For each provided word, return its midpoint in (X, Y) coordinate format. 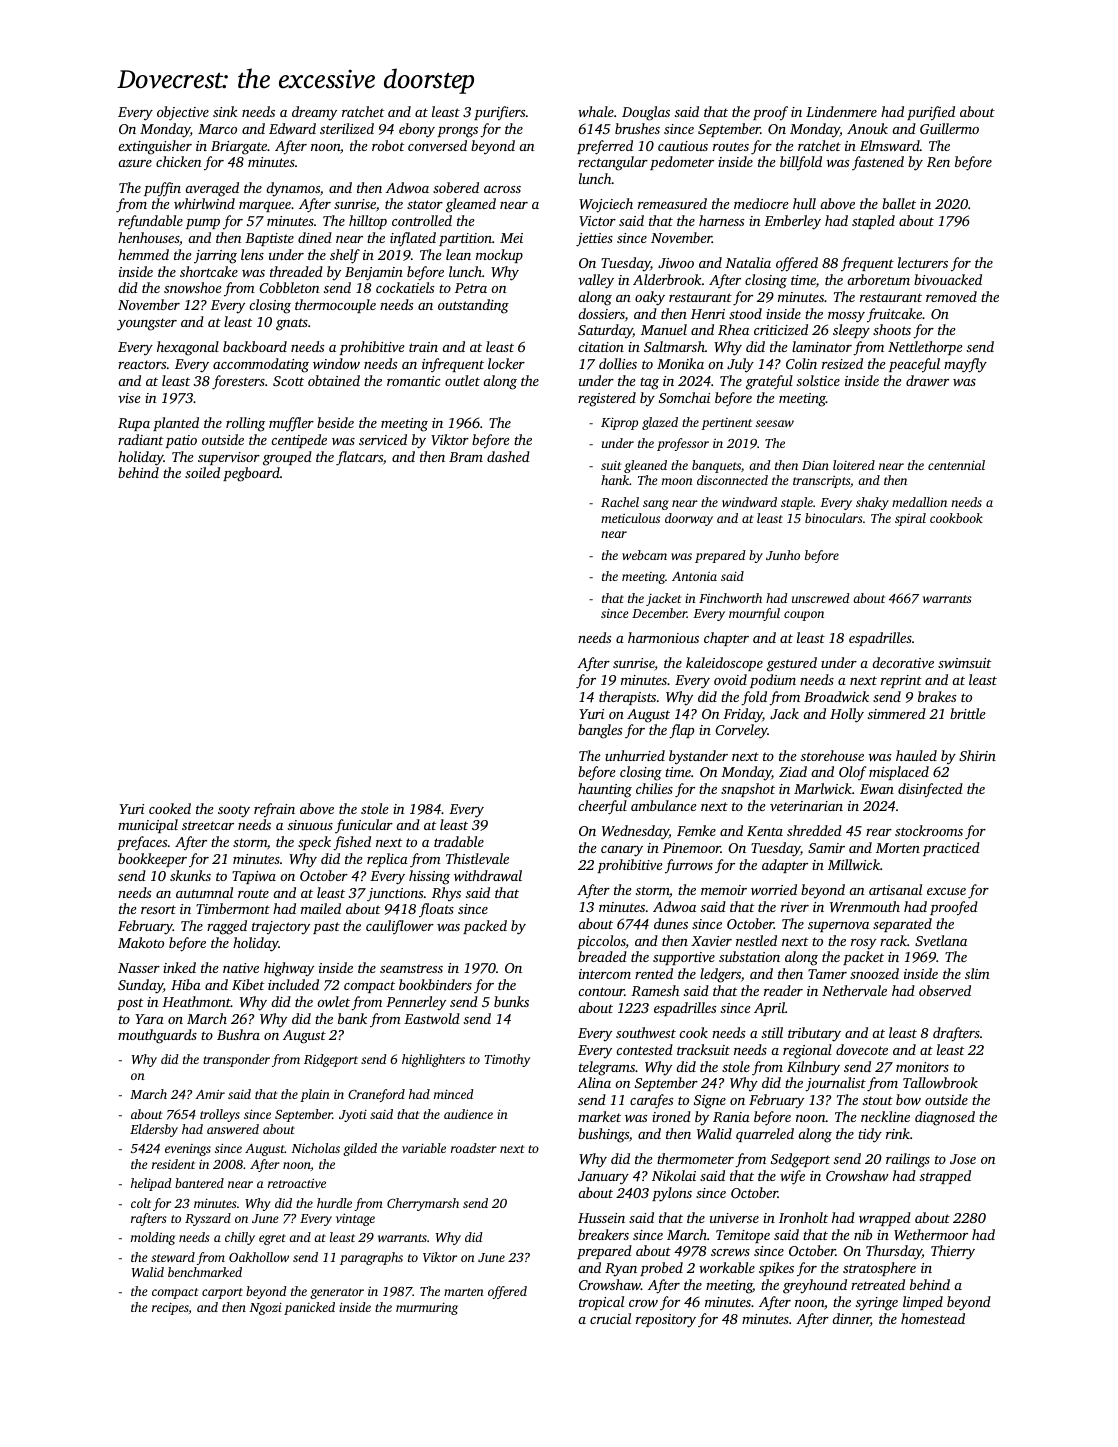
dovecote (862, 1049)
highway (289, 969)
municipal (148, 826)
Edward (292, 128)
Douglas (646, 113)
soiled (202, 472)
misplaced (899, 773)
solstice (818, 380)
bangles (600, 731)
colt (141, 1203)
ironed (671, 1116)
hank (615, 480)
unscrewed (821, 598)
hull (804, 203)
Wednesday (635, 832)
